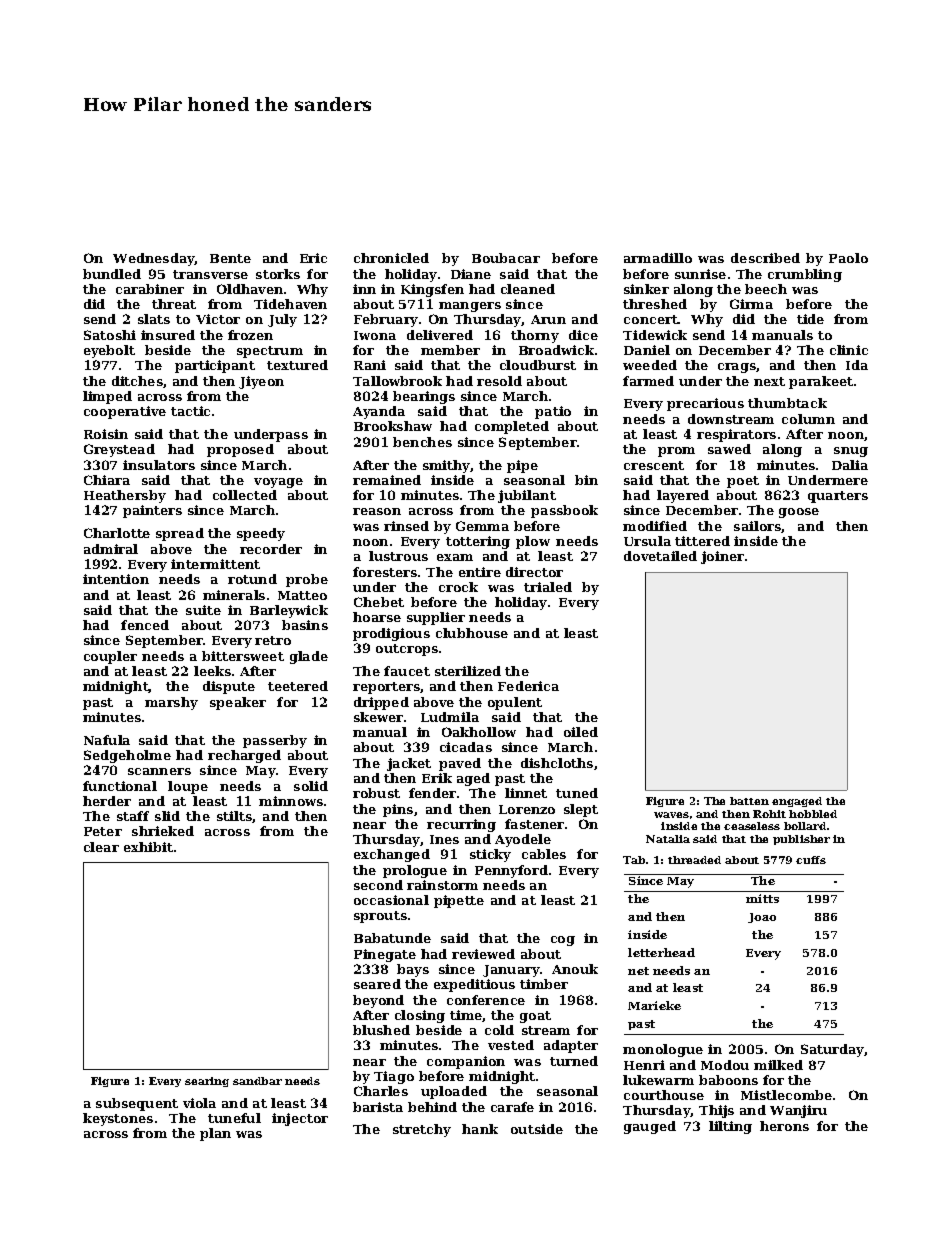 This screenshot has width=952, height=1233. What do you see at coordinates (838, 497) in the screenshot?
I see `quarters` at bounding box center [838, 497].
